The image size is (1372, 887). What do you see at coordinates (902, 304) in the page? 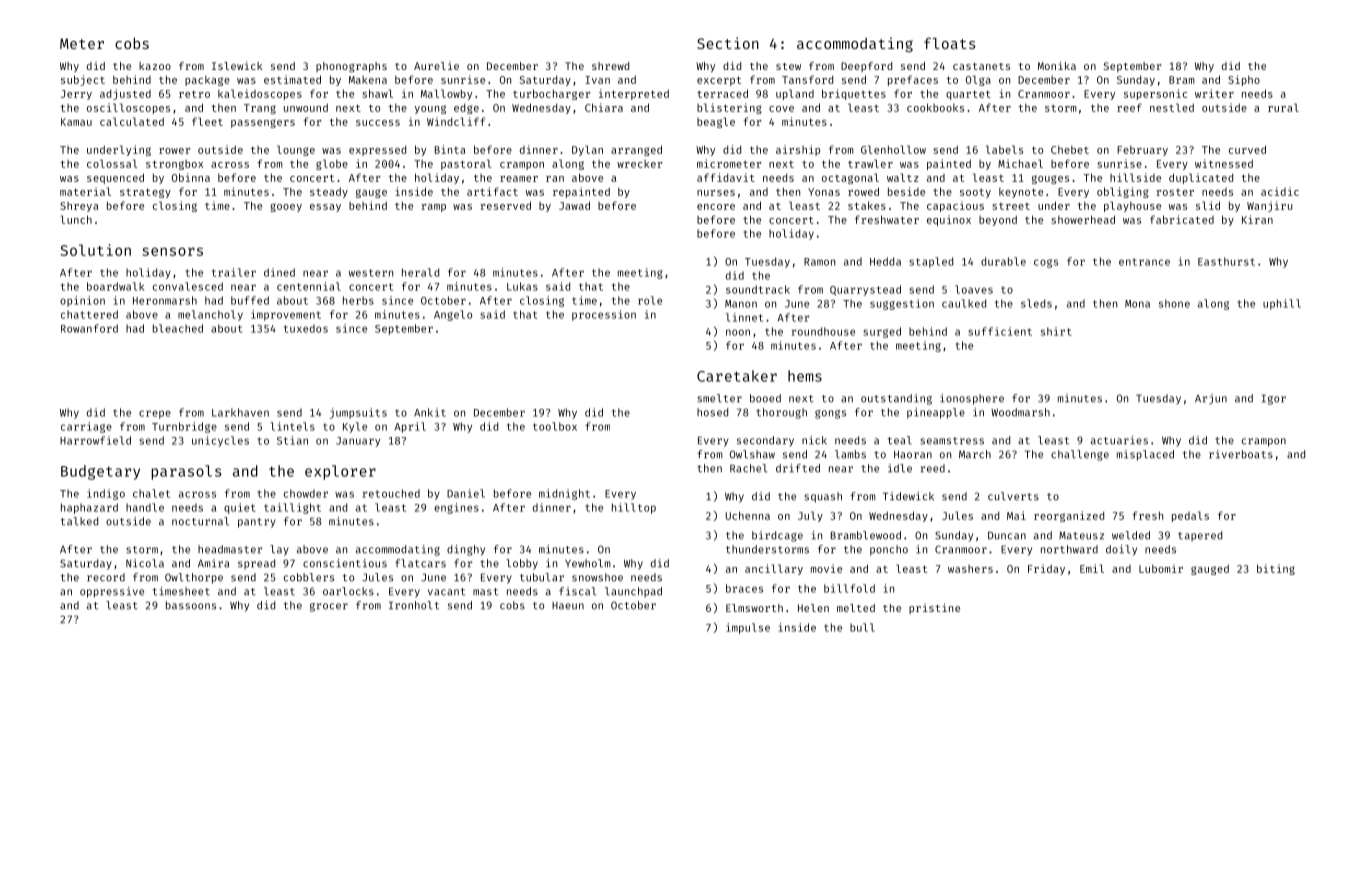
I see `suggestion` at bounding box center [902, 304].
